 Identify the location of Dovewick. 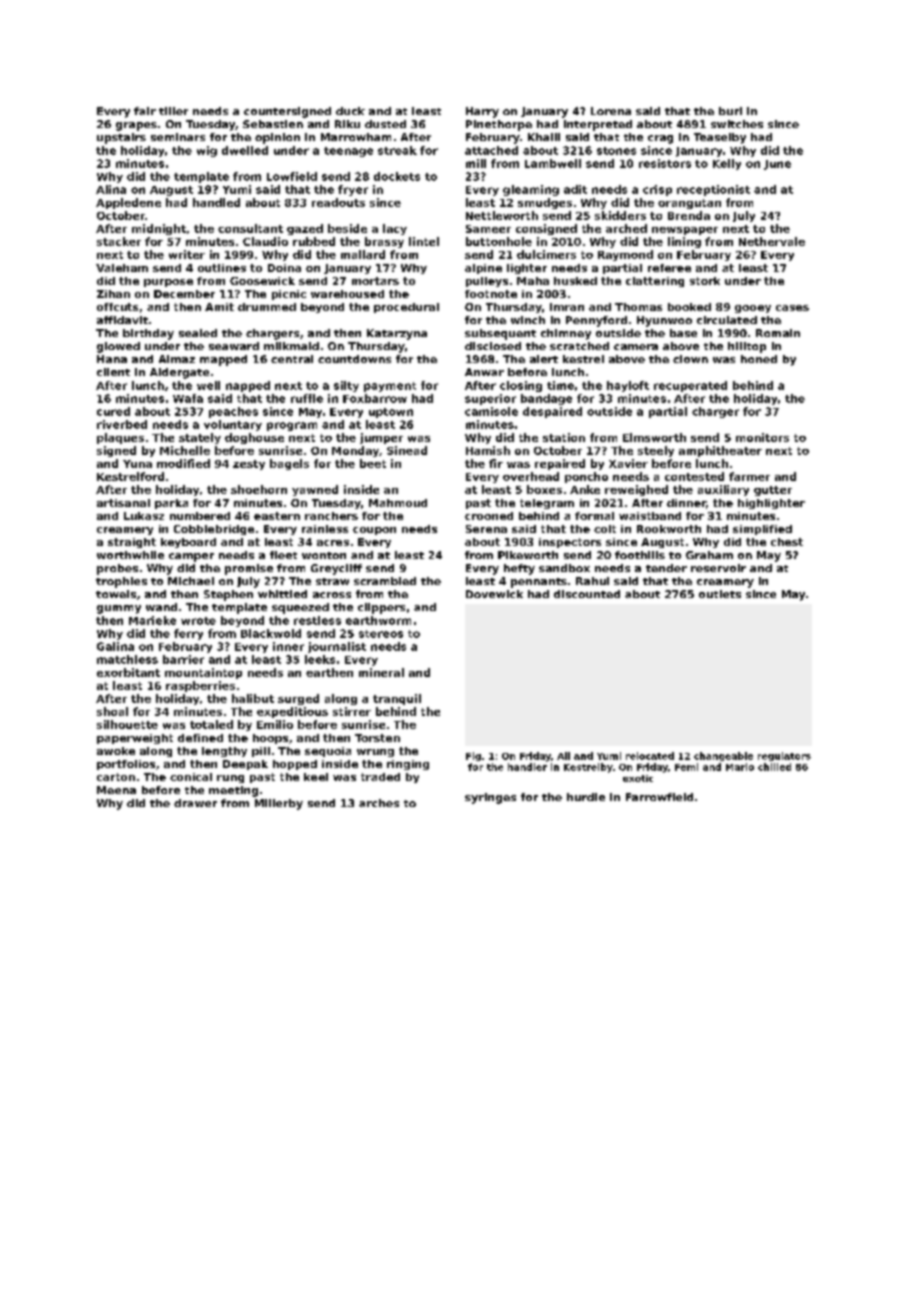
(494, 594).
